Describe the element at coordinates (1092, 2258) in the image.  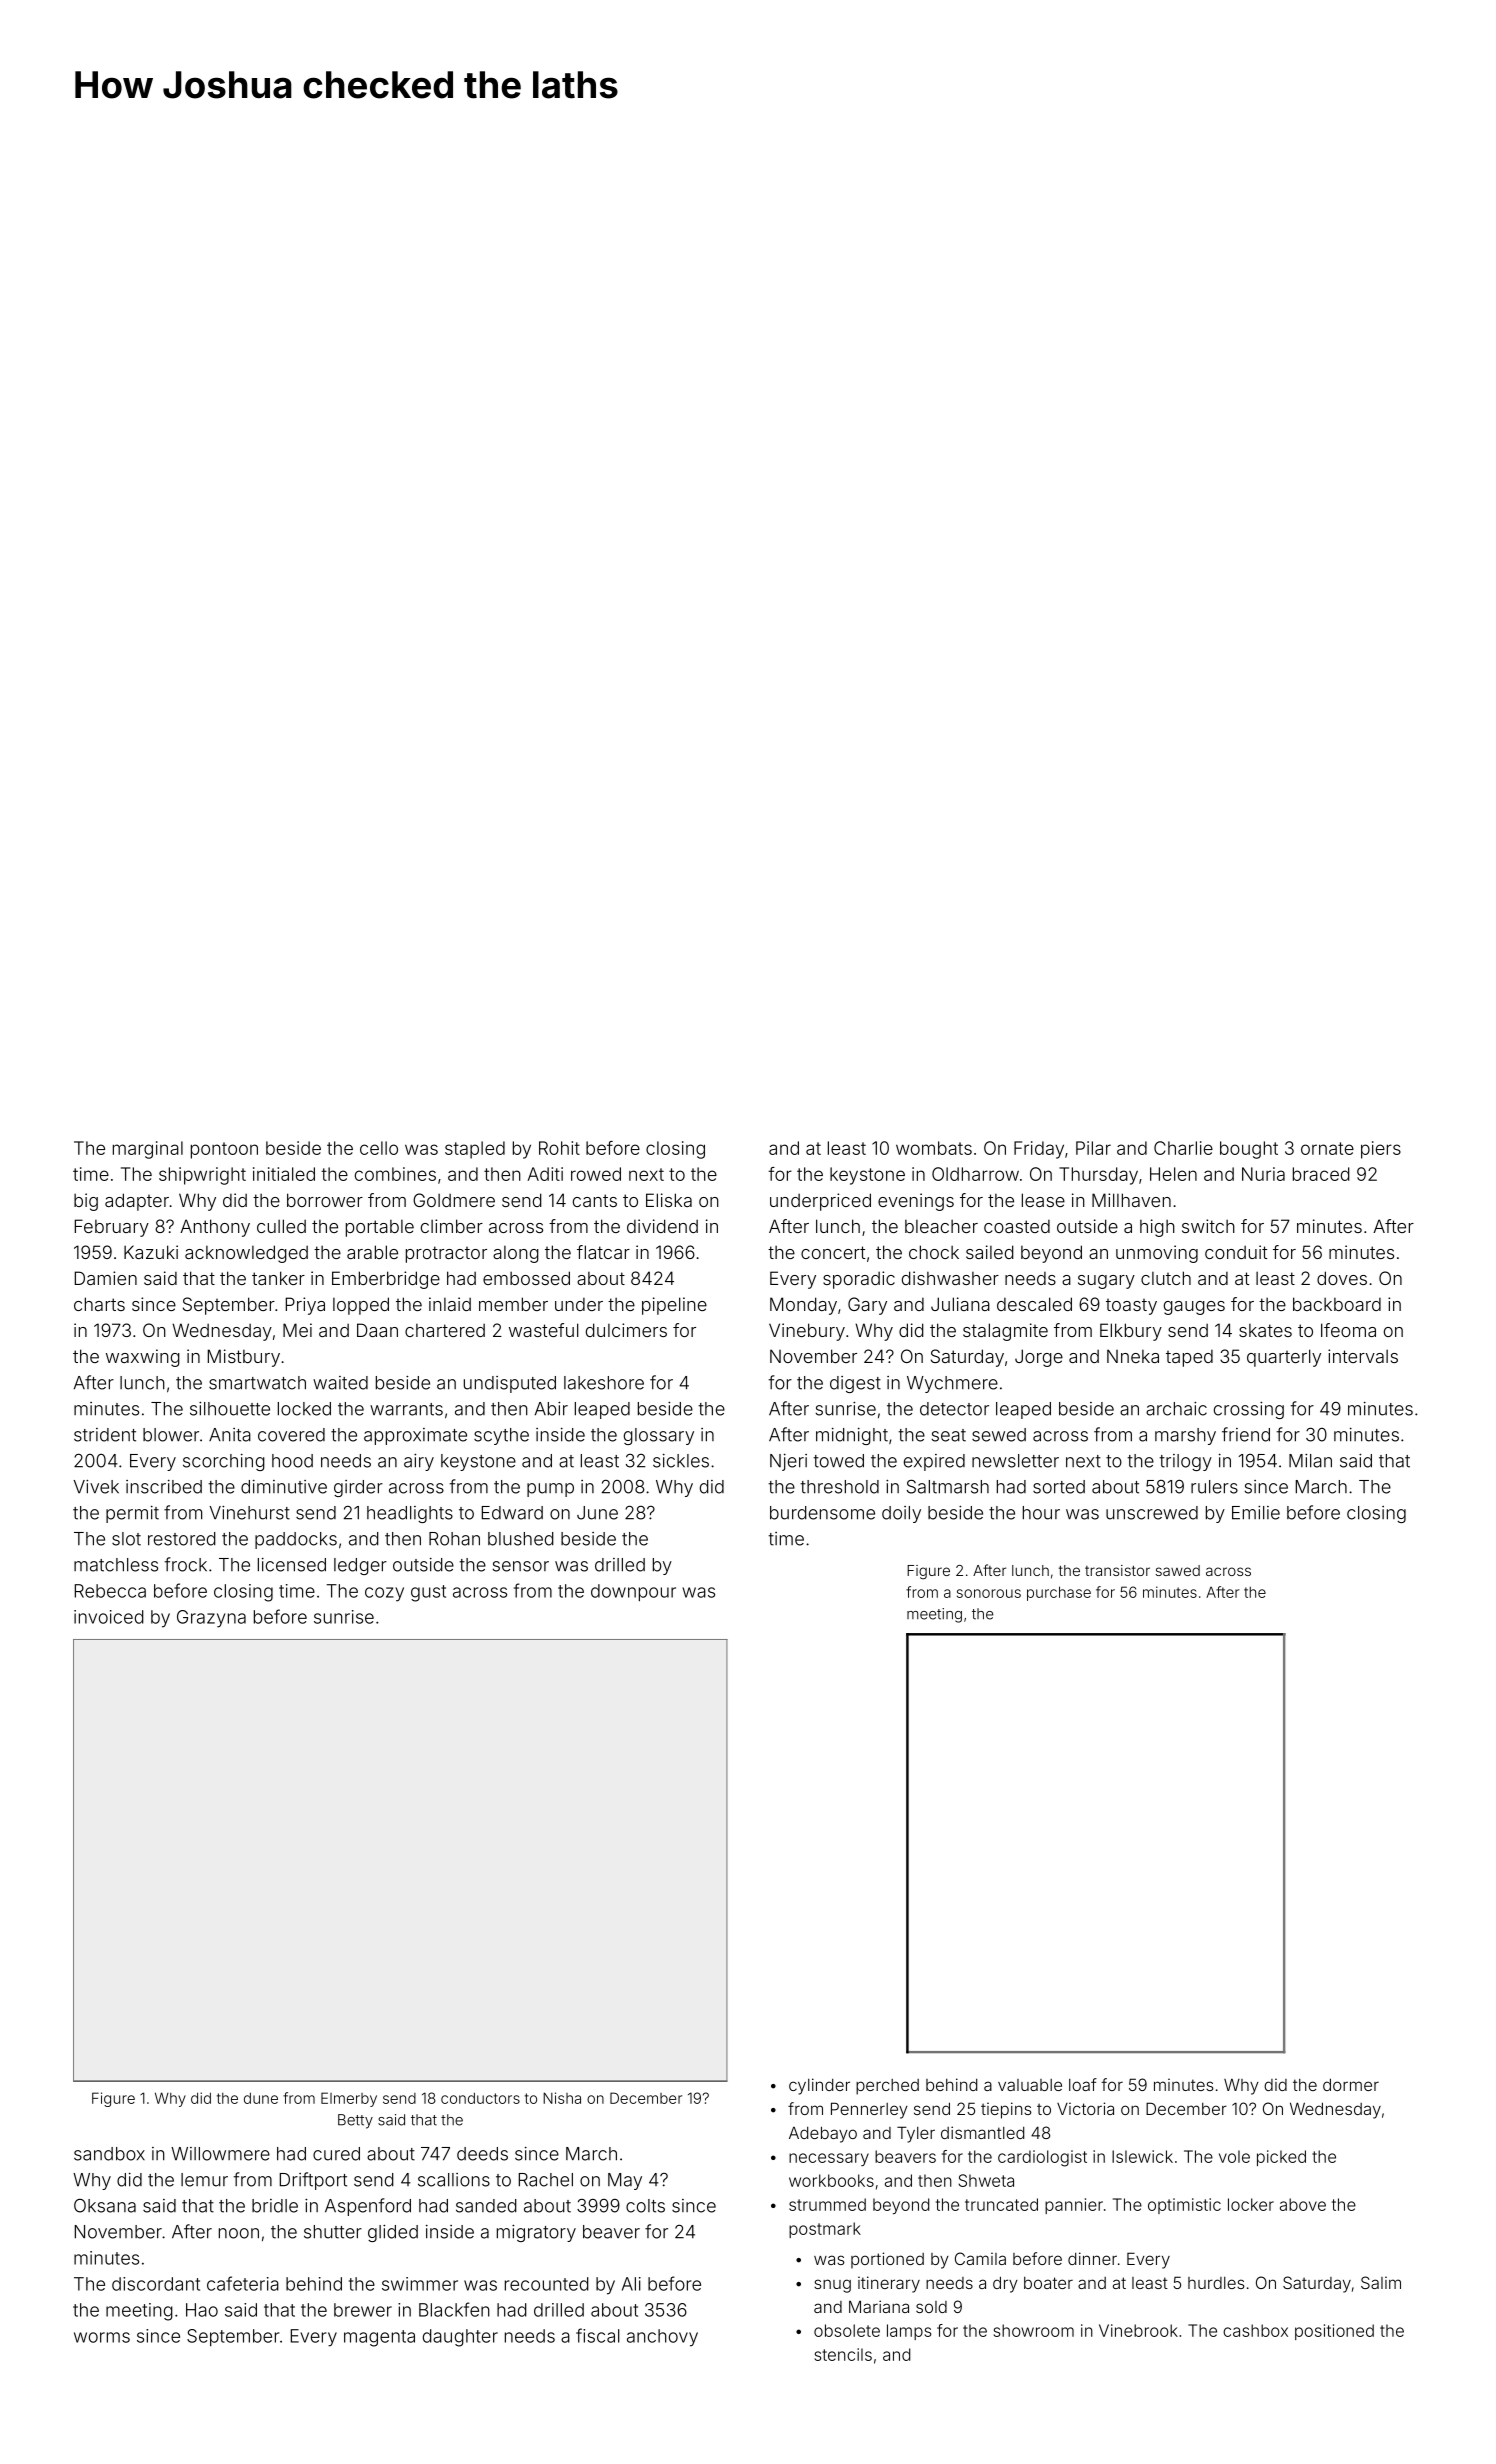
I see `dinner` at that location.
